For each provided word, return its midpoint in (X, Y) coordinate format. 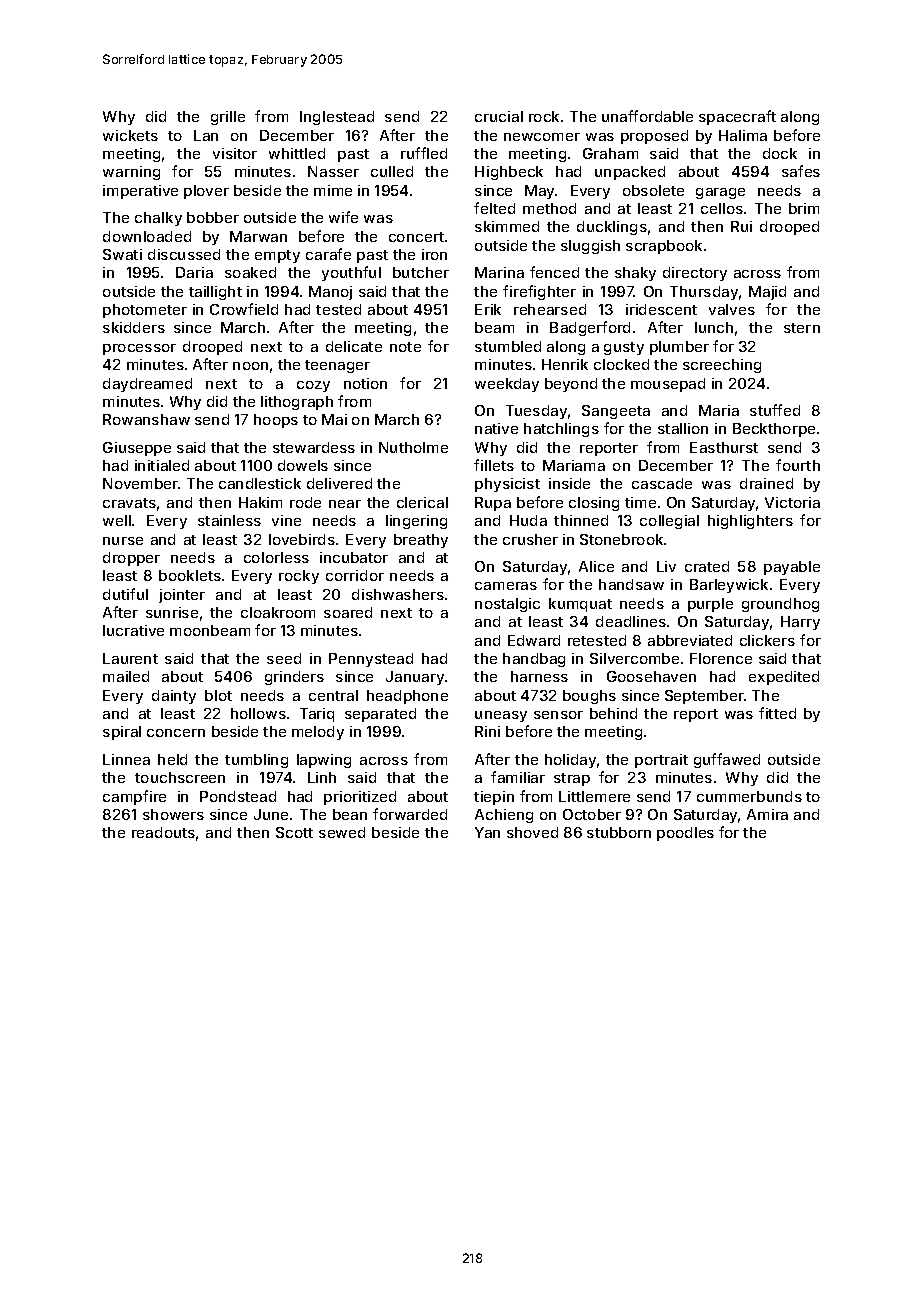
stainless (229, 520)
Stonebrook (622, 539)
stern (802, 328)
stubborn (619, 832)
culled (392, 171)
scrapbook (664, 247)
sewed (342, 832)
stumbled (508, 346)
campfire (134, 797)
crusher (530, 539)
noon (250, 366)
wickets (130, 135)
